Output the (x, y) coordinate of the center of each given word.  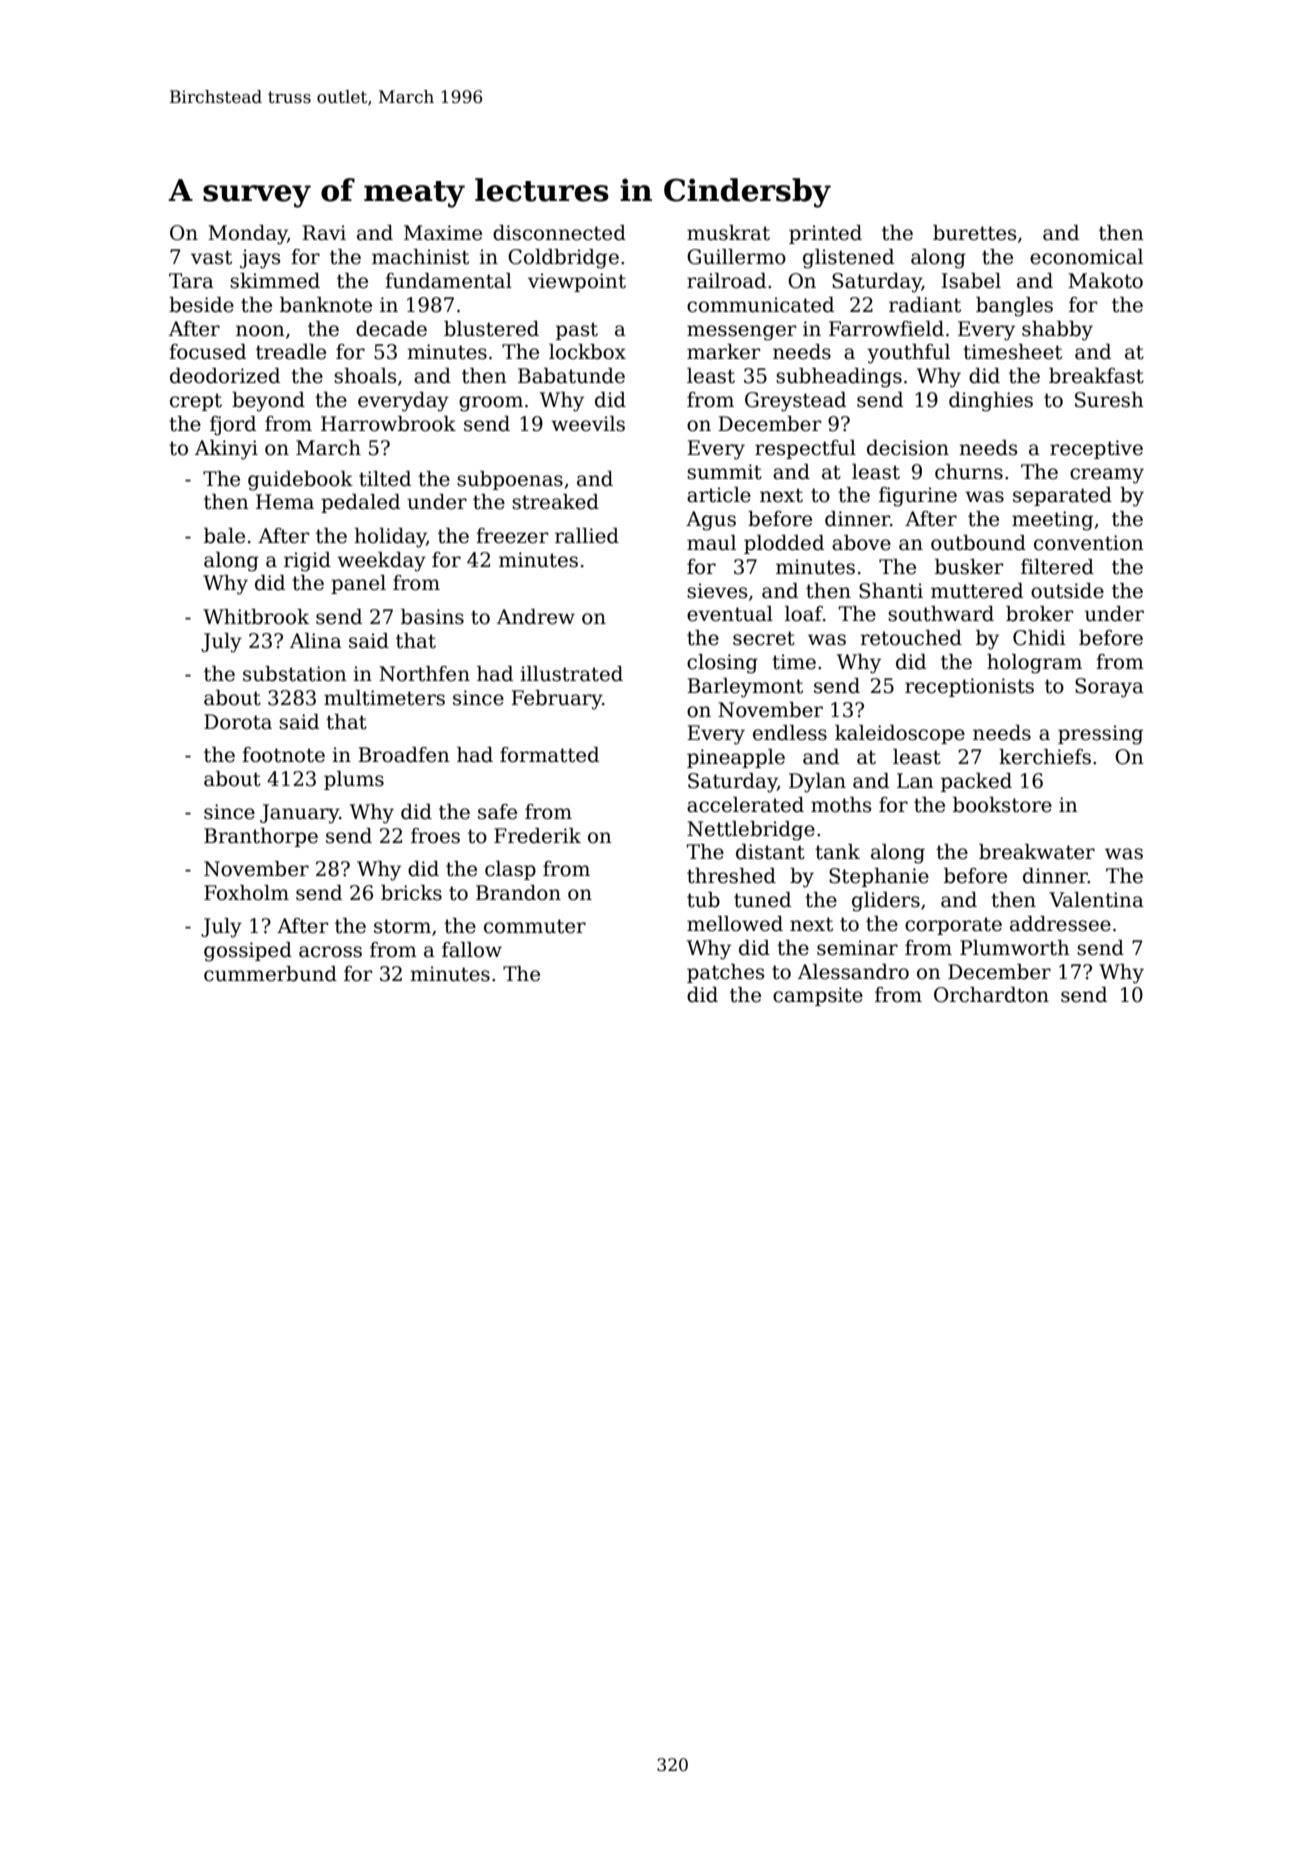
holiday (390, 538)
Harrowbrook (388, 424)
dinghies (991, 402)
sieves (717, 591)
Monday (248, 235)
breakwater (1037, 852)
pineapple (736, 758)
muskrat (728, 233)
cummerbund (270, 974)
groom (491, 404)
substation (295, 674)
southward (941, 614)
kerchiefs (1045, 757)
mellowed (735, 924)
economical (1086, 257)
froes (435, 836)
